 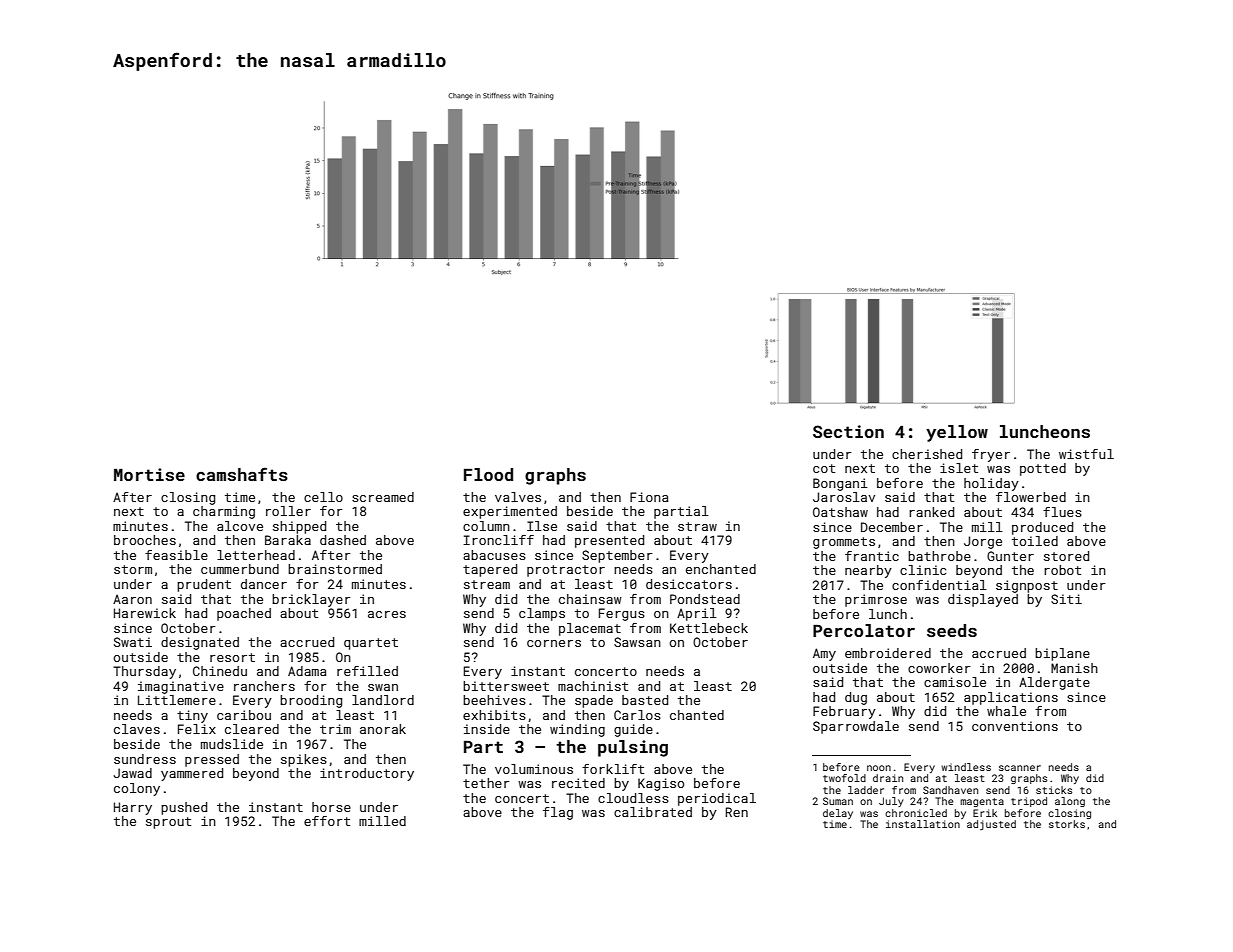 What do you see at coordinates (856, 727) in the image?
I see `Sparrowdale` at bounding box center [856, 727].
